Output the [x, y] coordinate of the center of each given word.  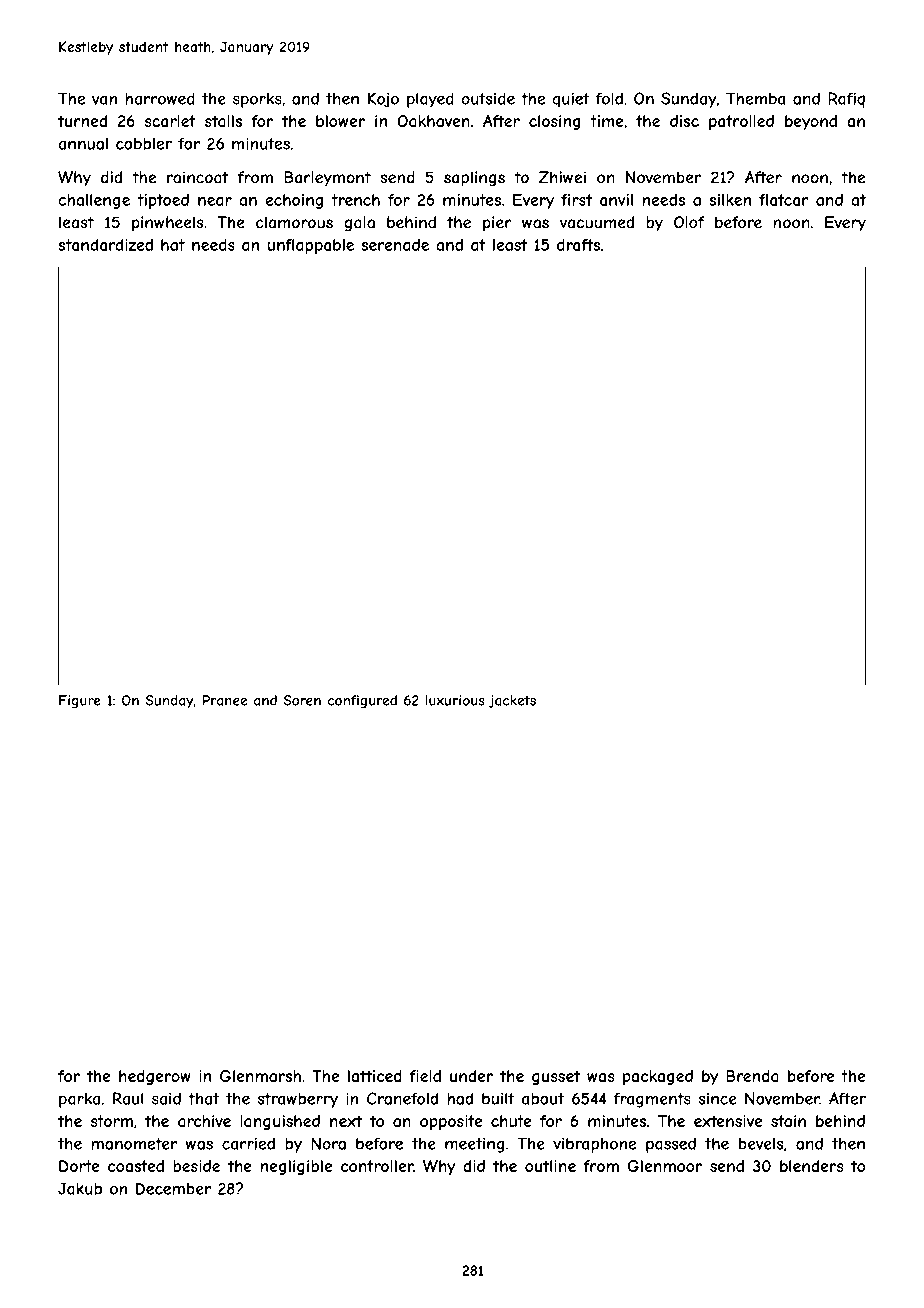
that [203, 1099]
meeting [474, 1145]
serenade [395, 245]
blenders [812, 1166]
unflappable [311, 246]
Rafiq [846, 100]
